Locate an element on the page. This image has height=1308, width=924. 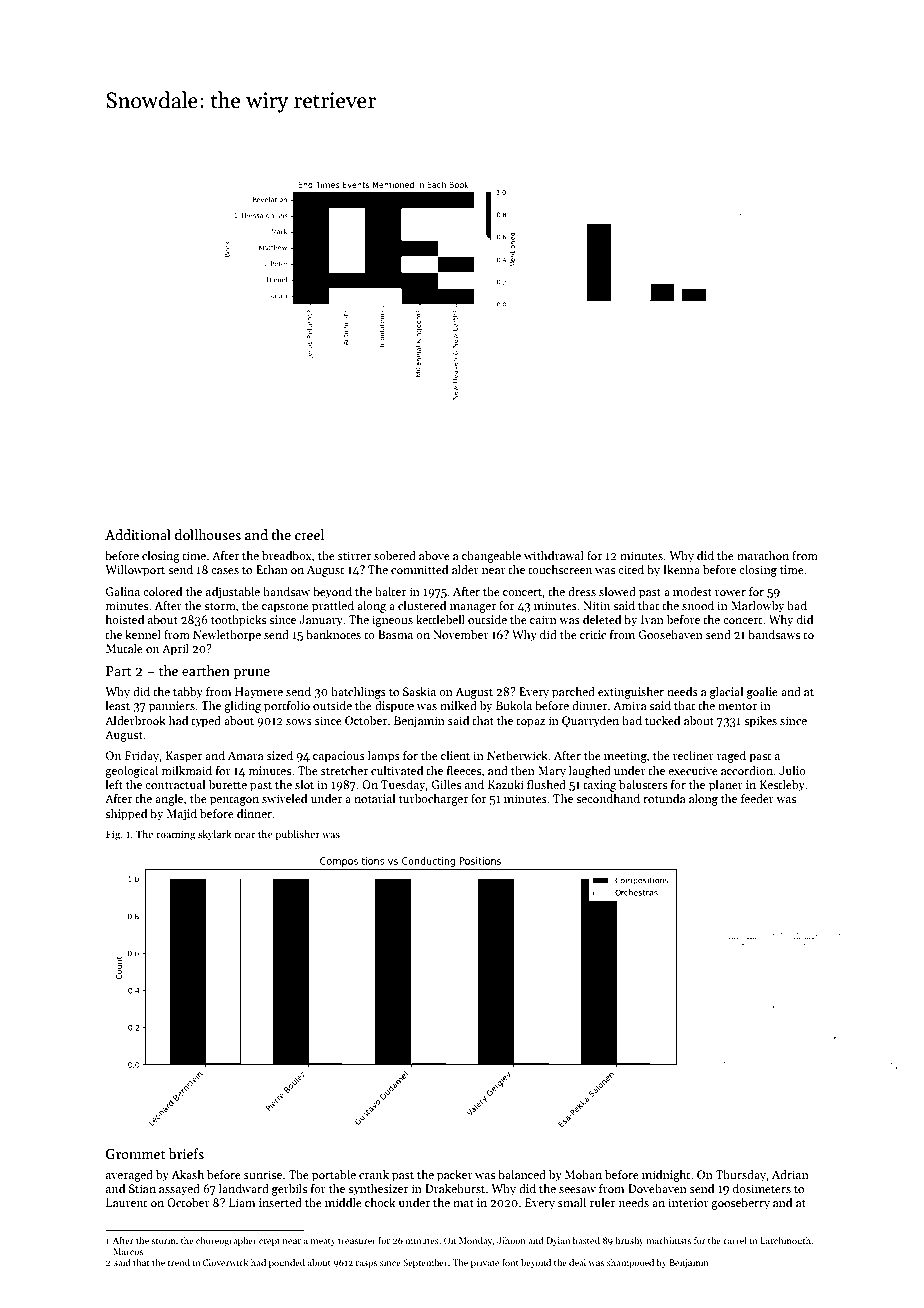
Additional is located at coordinates (138, 534).
